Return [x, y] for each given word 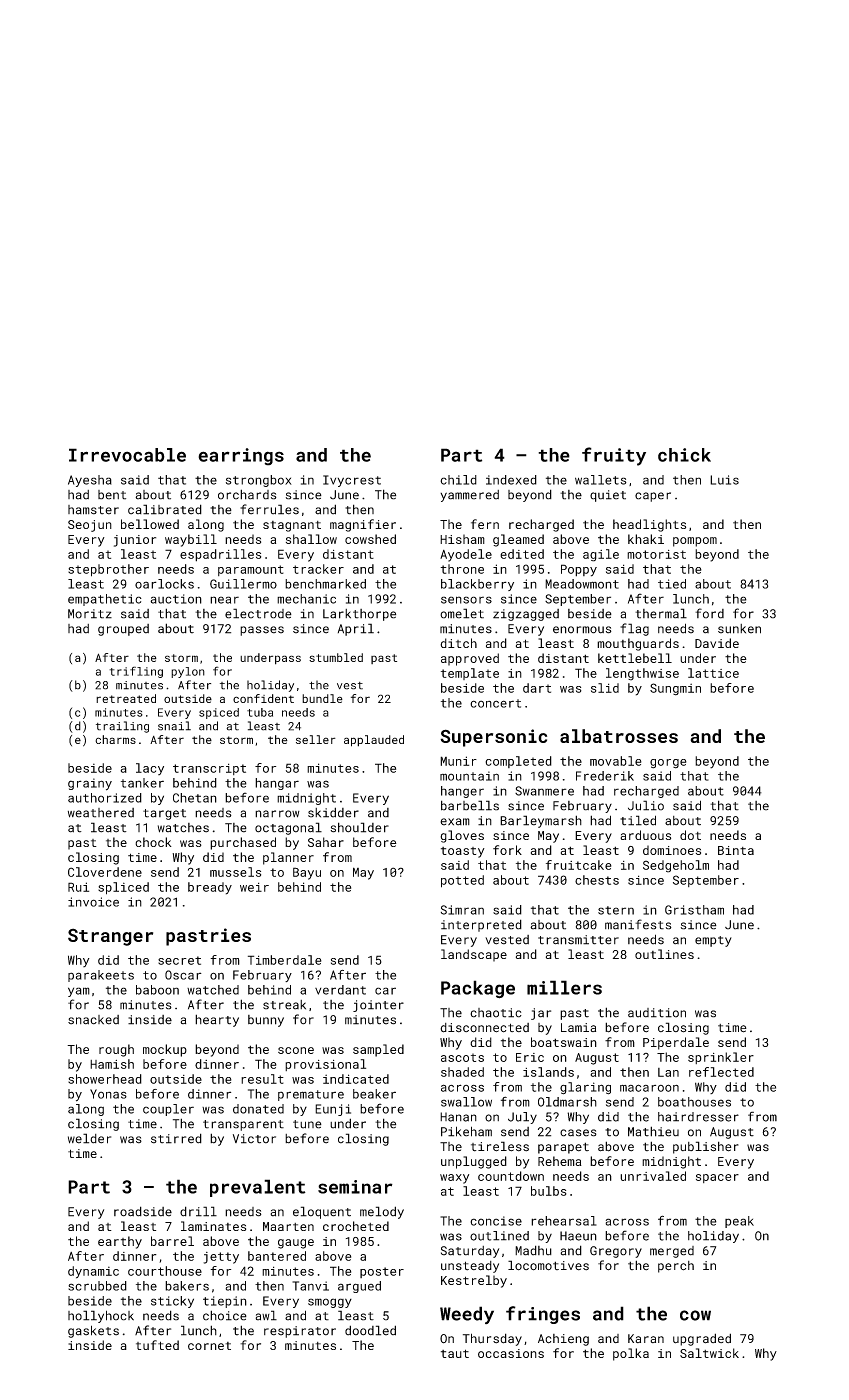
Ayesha [90, 481]
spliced [123, 888]
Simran [462, 910]
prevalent [258, 1188]
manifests [638, 924]
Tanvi [310, 1286]
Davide [717, 643]
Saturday [470, 1252]
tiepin [225, 1302]
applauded [374, 741]
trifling [136, 672]
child [458, 480]
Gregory [616, 1252]
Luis [724, 480]
